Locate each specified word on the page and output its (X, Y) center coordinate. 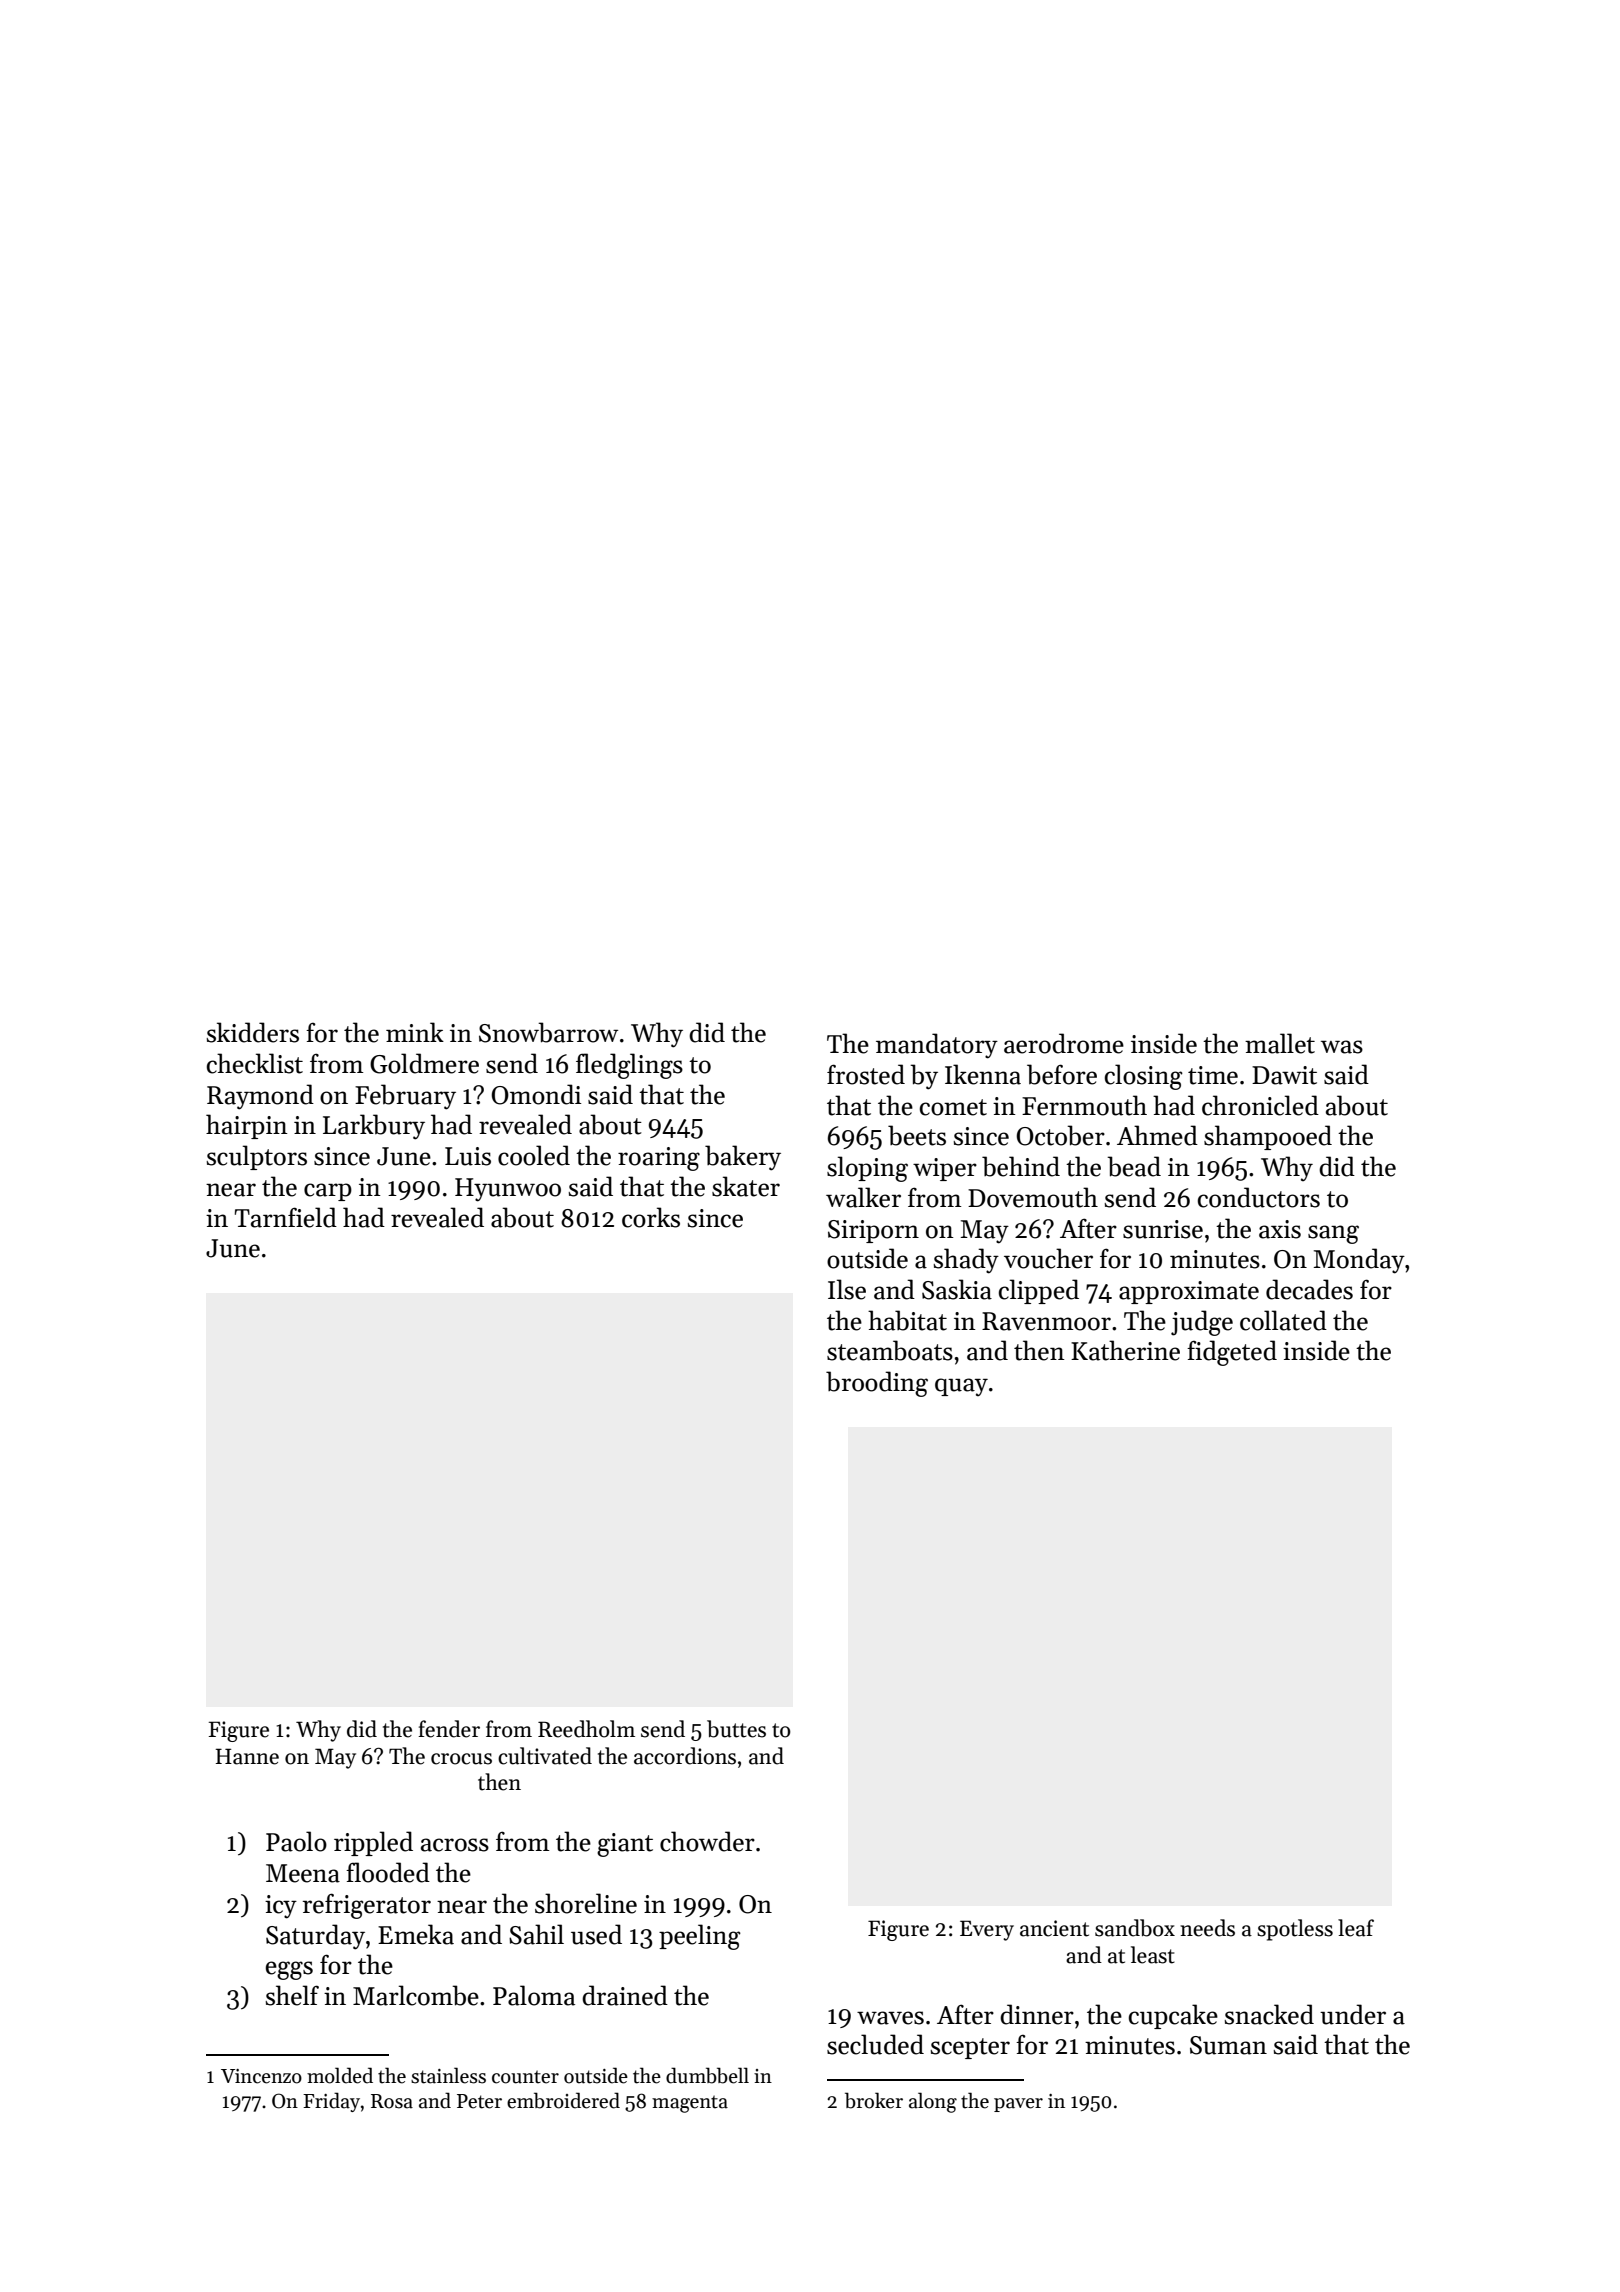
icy (281, 1907)
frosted (866, 1074)
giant (625, 1845)
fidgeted (1232, 1353)
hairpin (247, 1126)
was (1342, 1047)
